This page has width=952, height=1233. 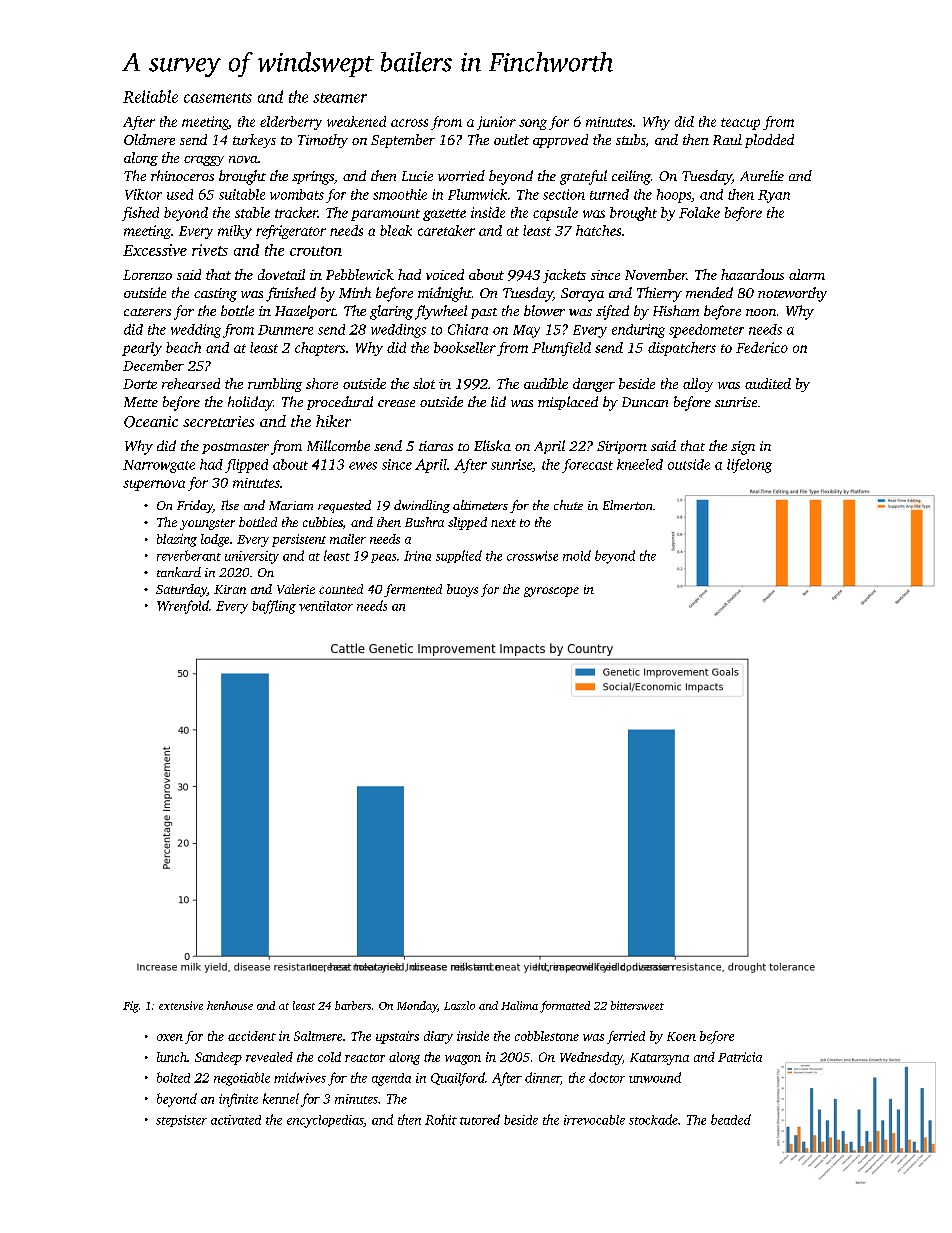 What do you see at coordinates (551, 592) in the page?
I see `gyroscope` at bounding box center [551, 592].
